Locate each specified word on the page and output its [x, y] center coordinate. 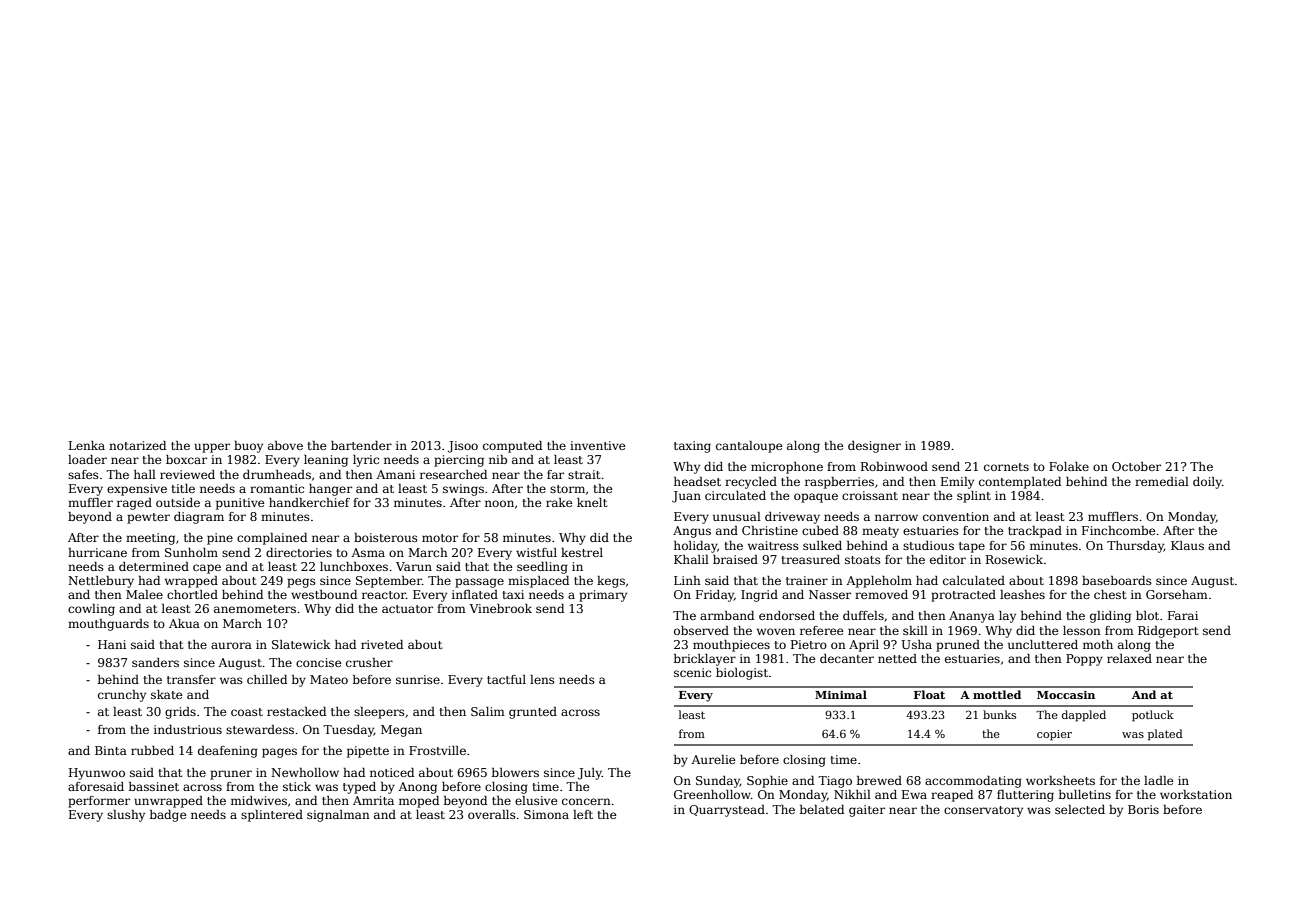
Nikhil [852, 794]
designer [874, 447]
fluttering [1025, 796]
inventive [598, 445]
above [285, 445]
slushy [126, 816]
